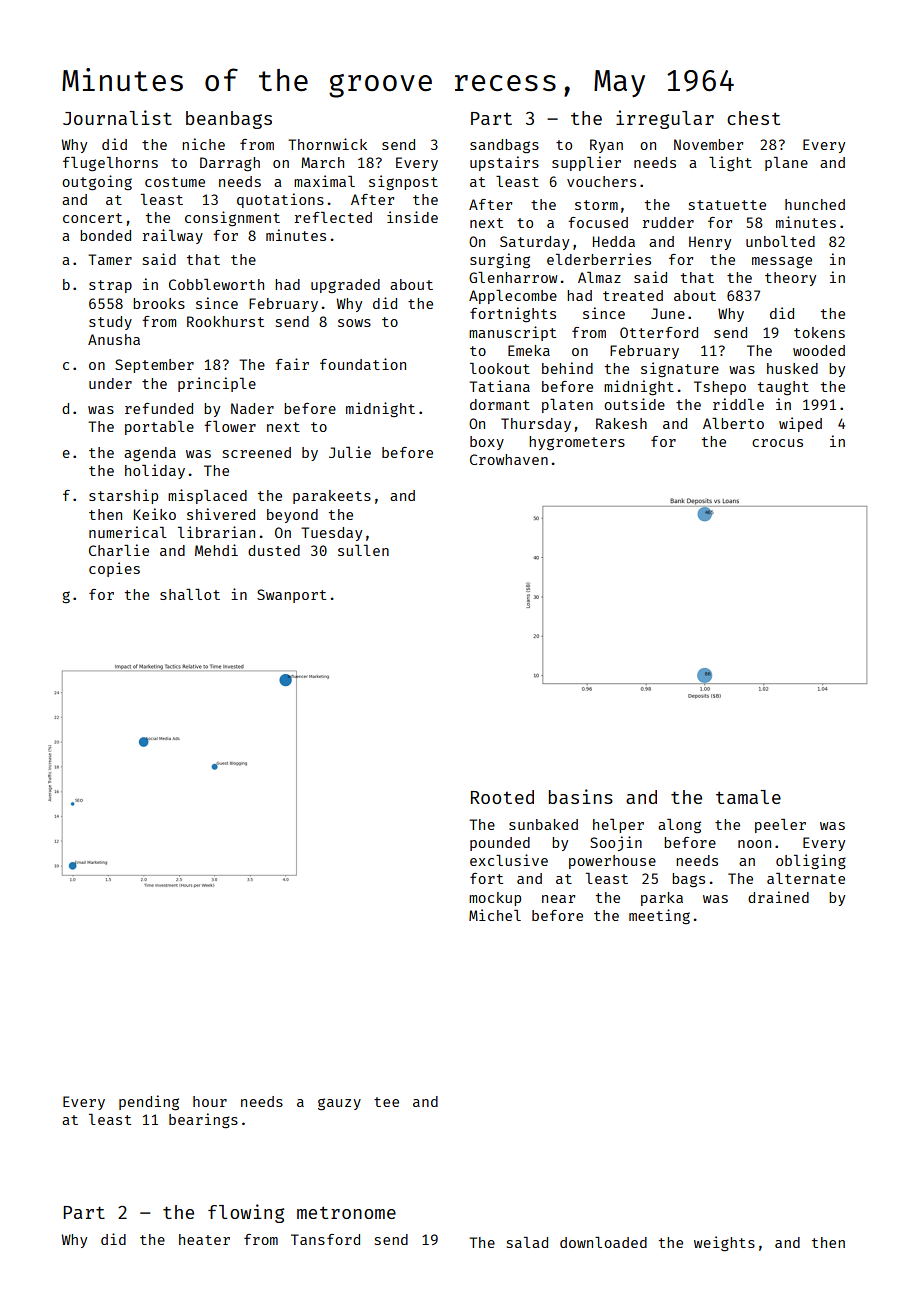  What do you see at coordinates (190, 594) in the screenshot?
I see `shallot` at bounding box center [190, 594].
